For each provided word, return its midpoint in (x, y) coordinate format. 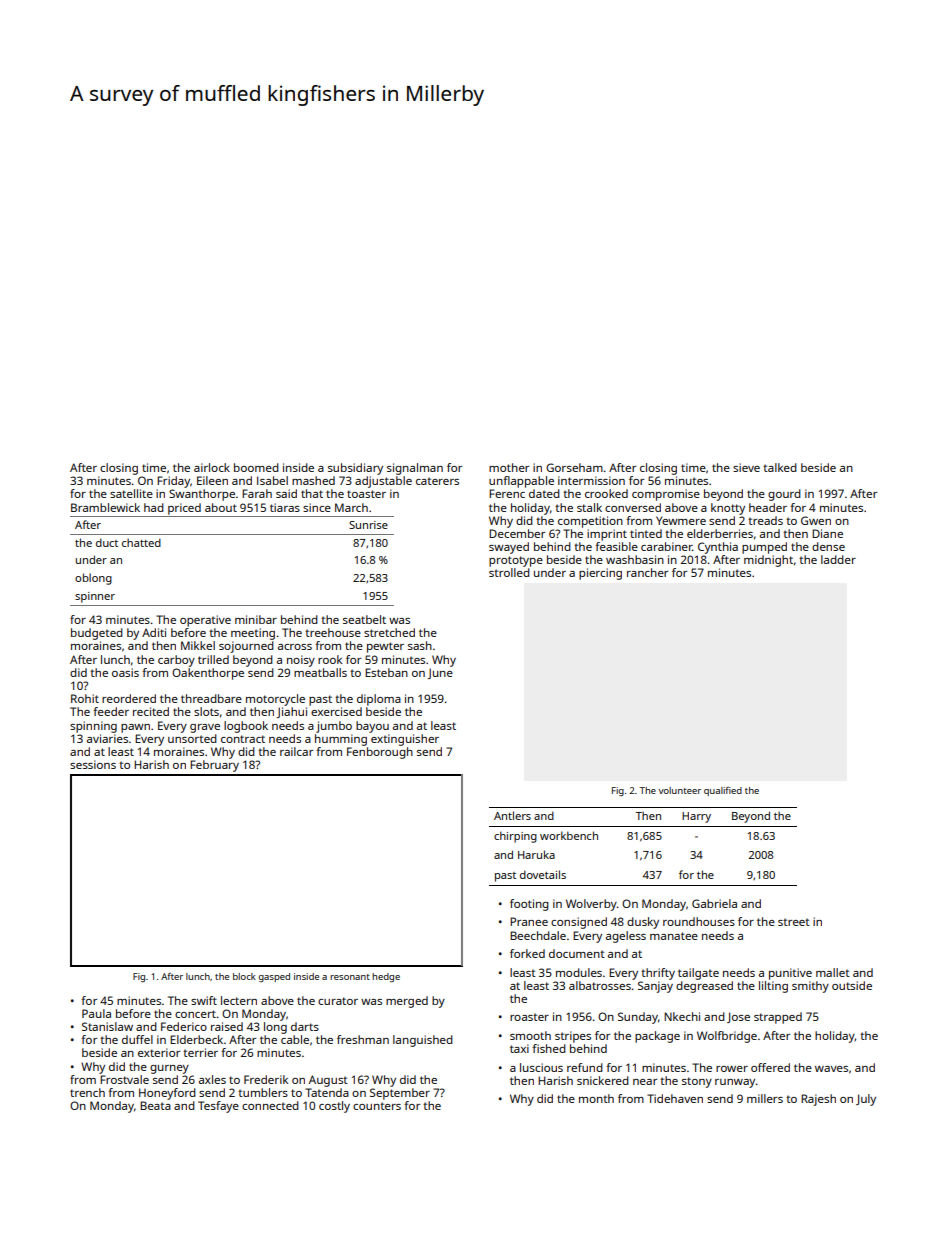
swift (204, 1000)
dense (828, 546)
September (400, 1094)
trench (87, 1092)
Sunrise (368, 525)
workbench (569, 835)
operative (205, 621)
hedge (386, 977)
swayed (509, 548)
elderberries (720, 533)
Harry (696, 817)
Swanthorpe (202, 495)
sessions (93, 764)
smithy (810, 987)
